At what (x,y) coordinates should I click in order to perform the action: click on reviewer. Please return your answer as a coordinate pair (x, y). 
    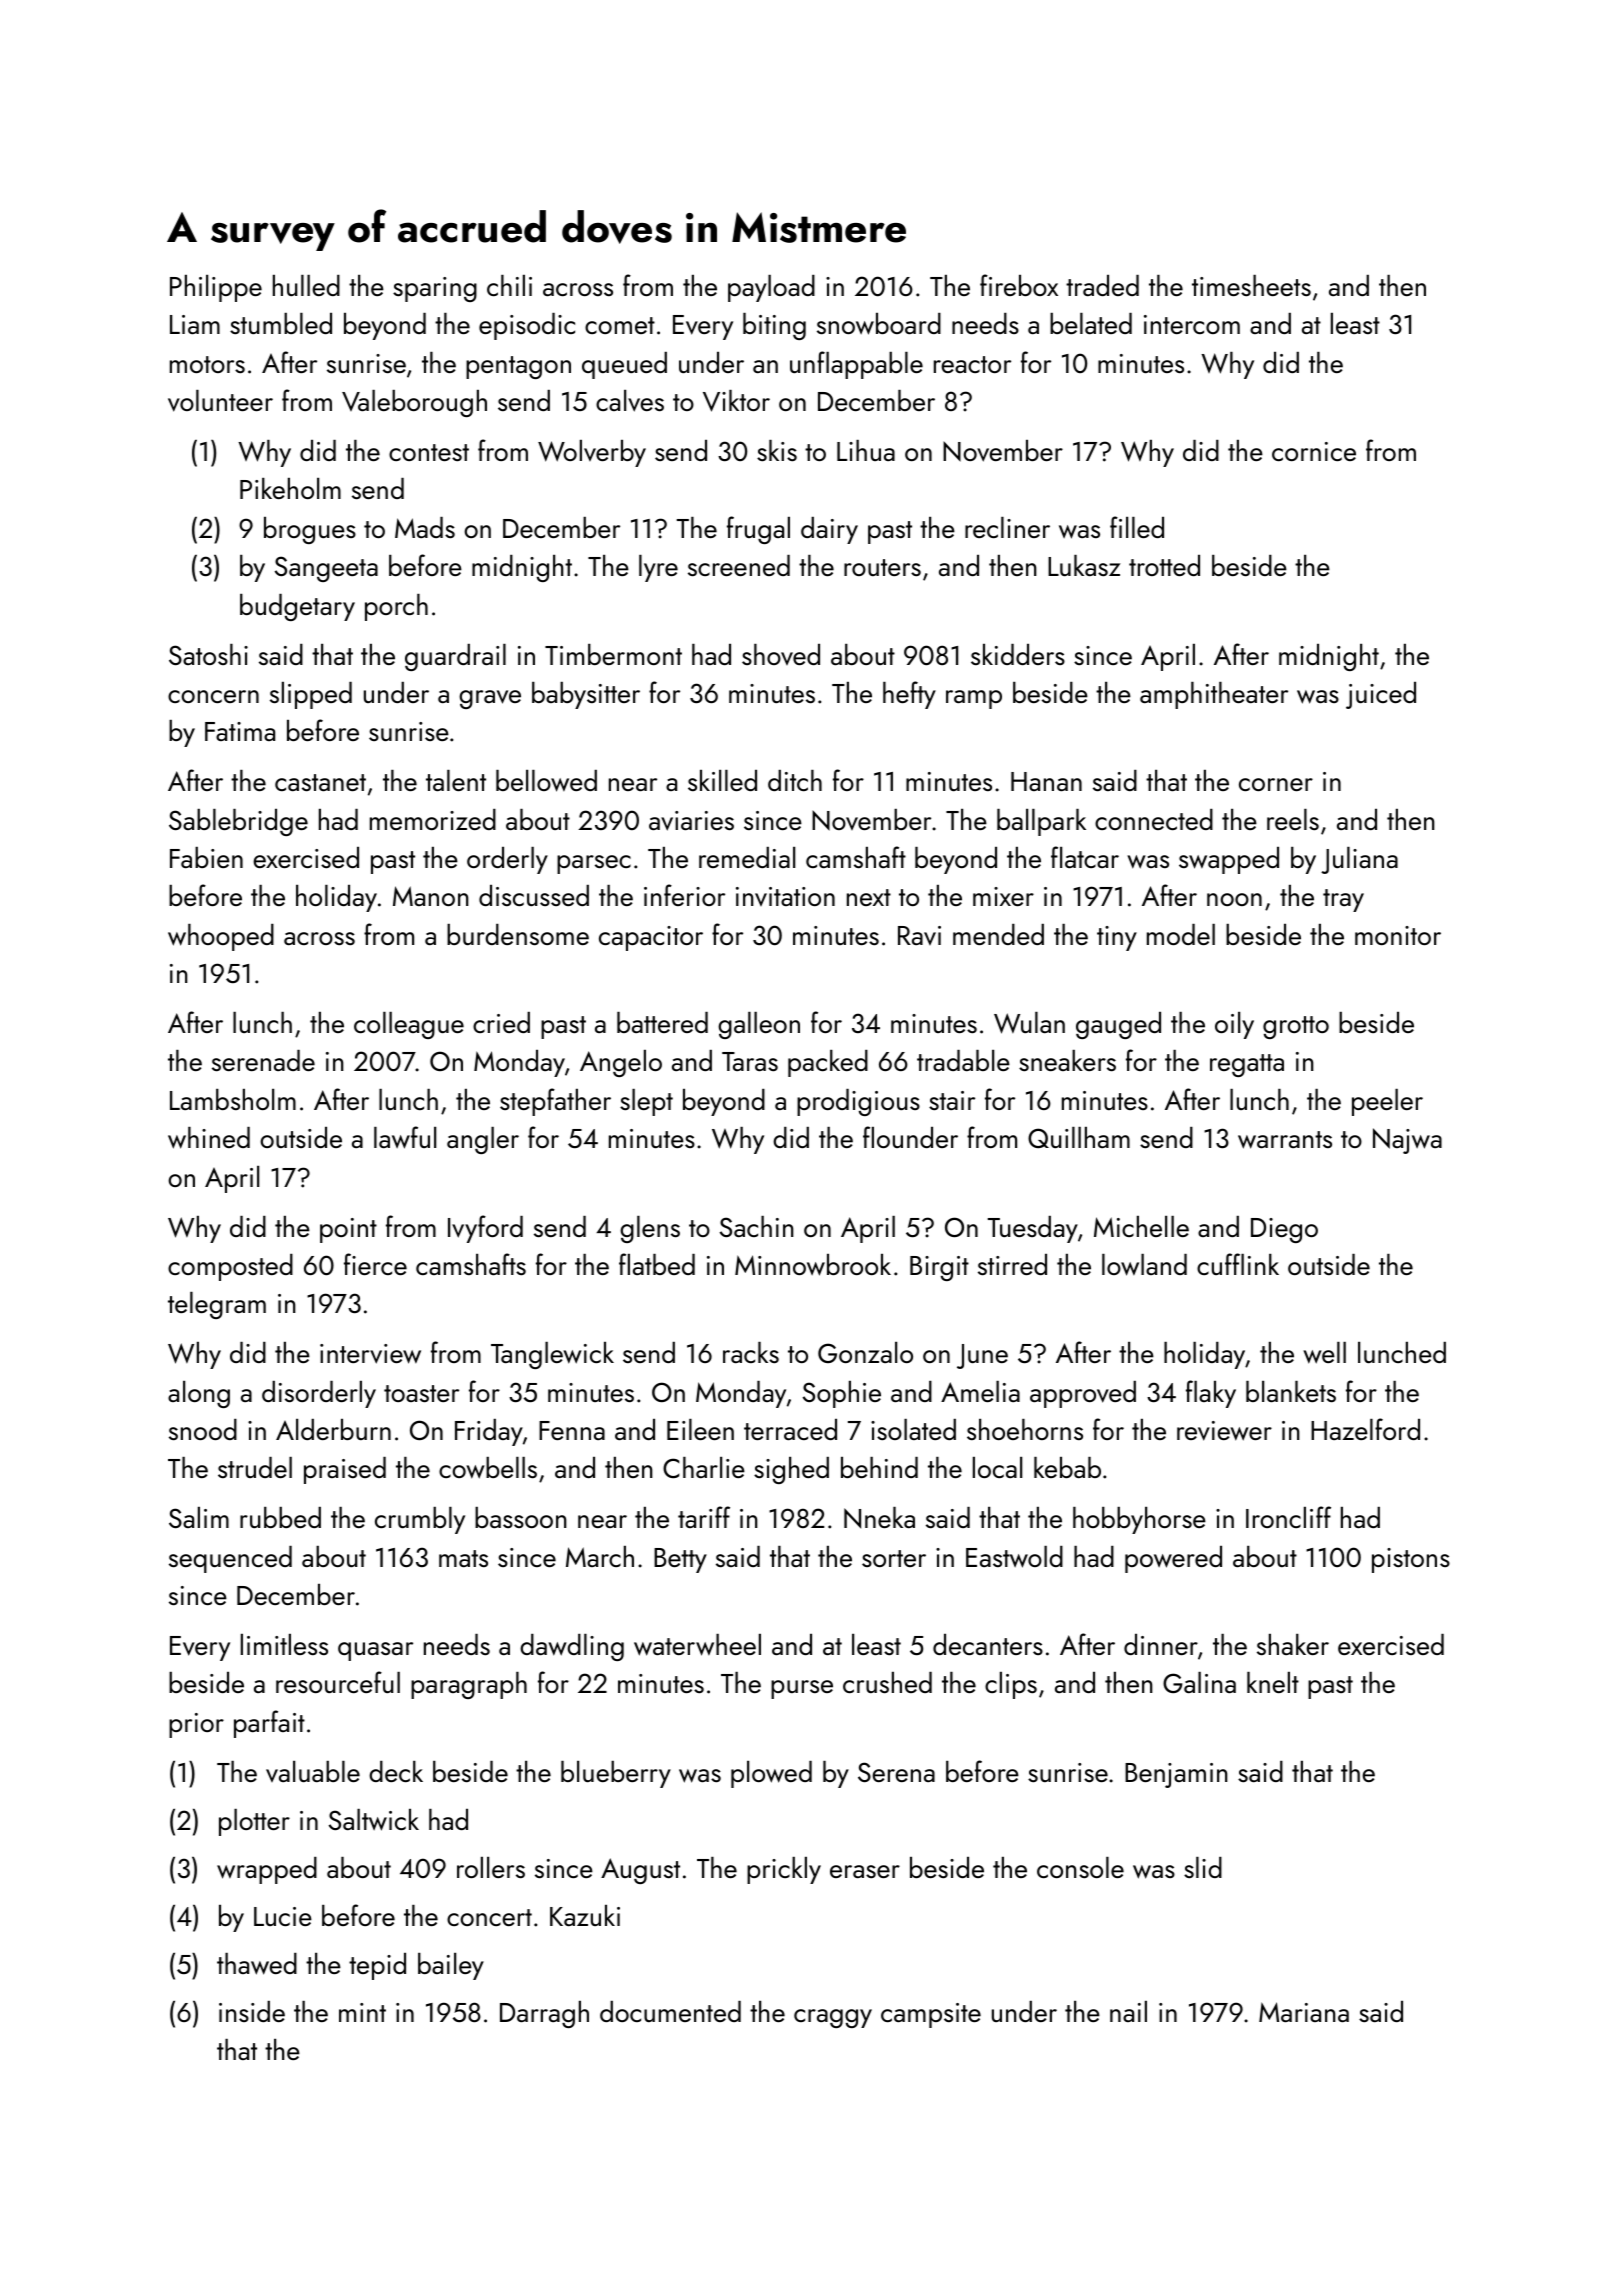
    Looking at the image, I should click on (1224, 1431).
